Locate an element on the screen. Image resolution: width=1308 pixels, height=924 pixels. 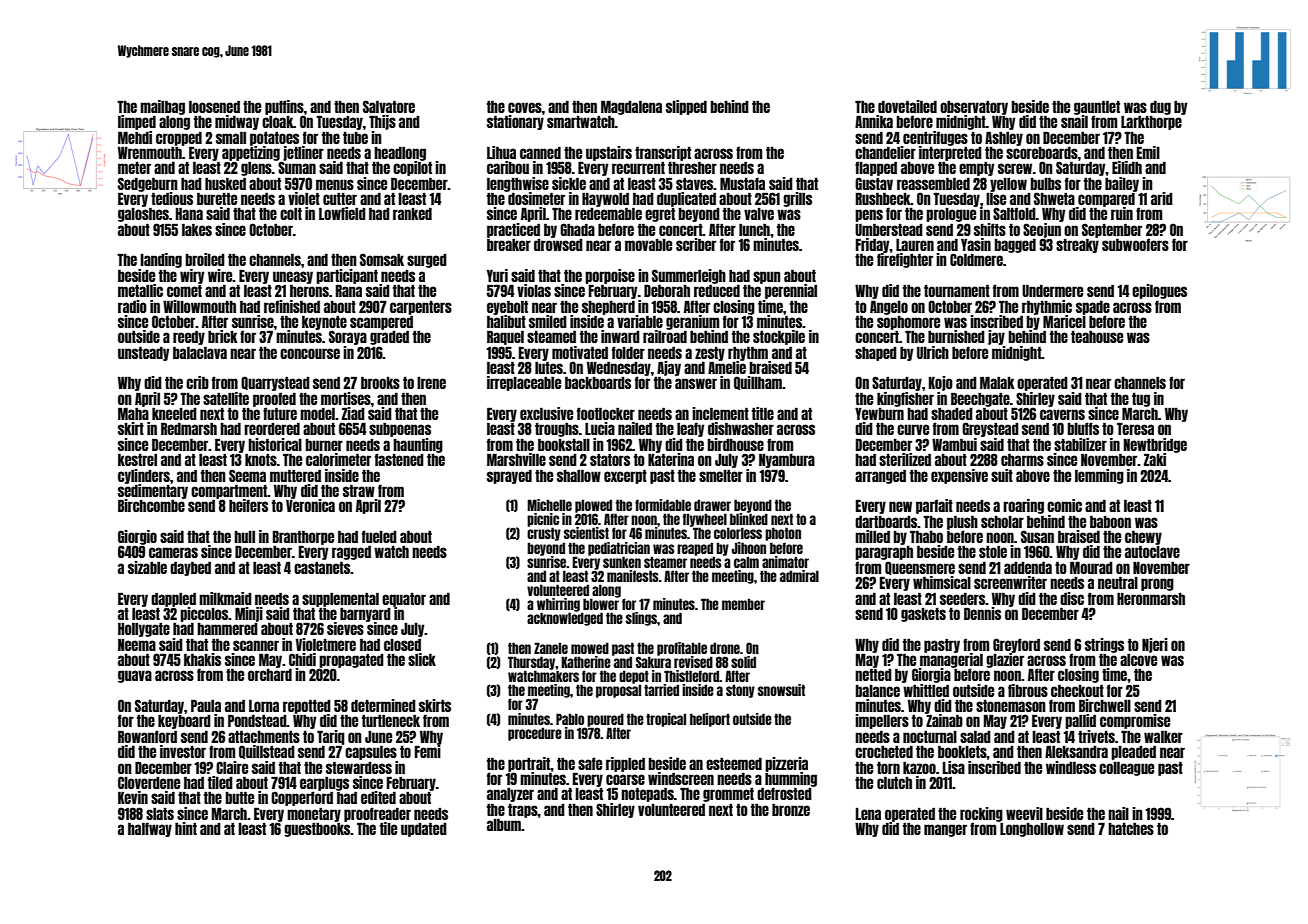
curve is located at coordinates (913, 429).
